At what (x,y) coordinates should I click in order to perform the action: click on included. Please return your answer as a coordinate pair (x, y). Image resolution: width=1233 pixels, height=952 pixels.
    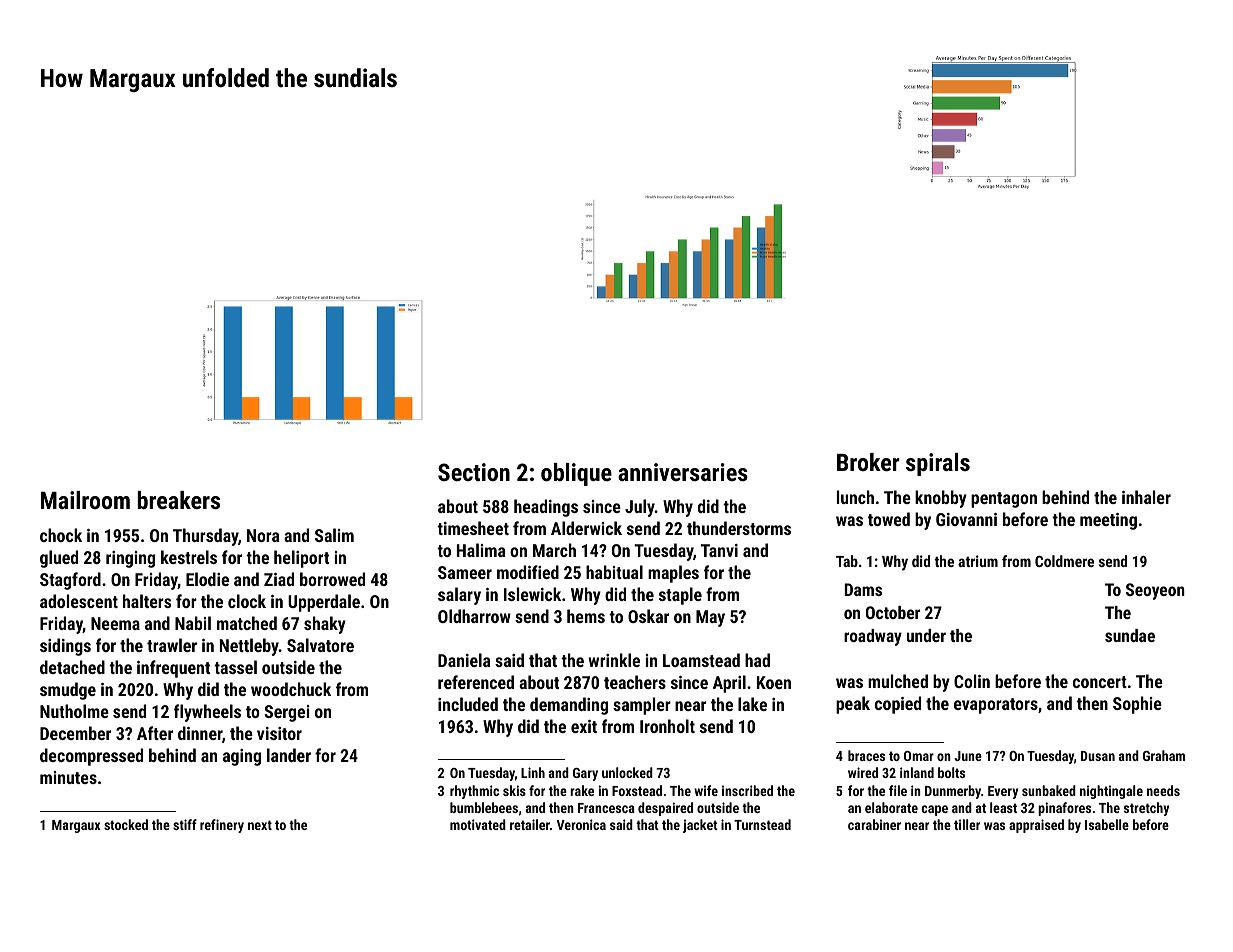
    Looking at the image, I should click on (468, 704).
